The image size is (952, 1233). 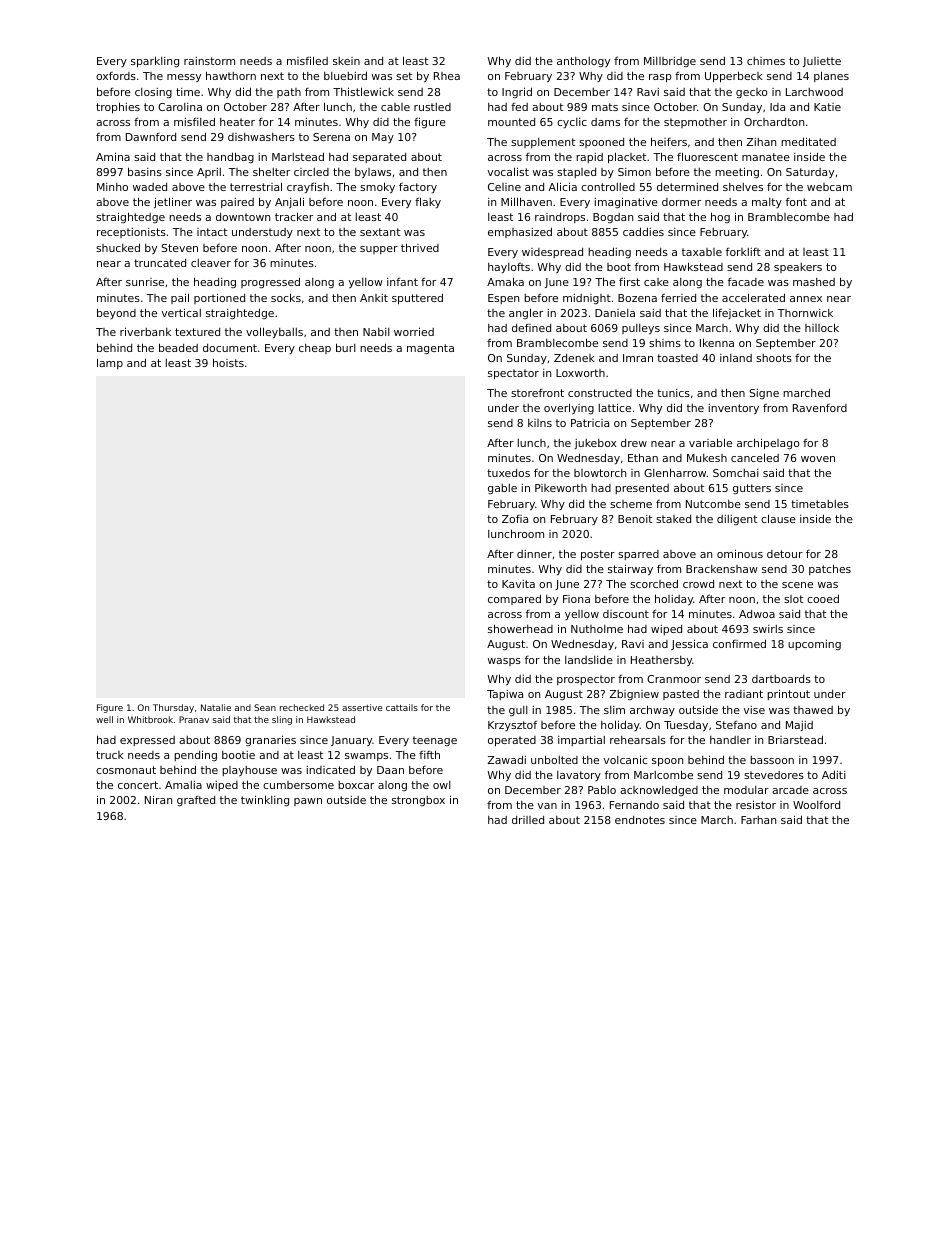 I want to click on rustled, so click(x=432, y=107).
